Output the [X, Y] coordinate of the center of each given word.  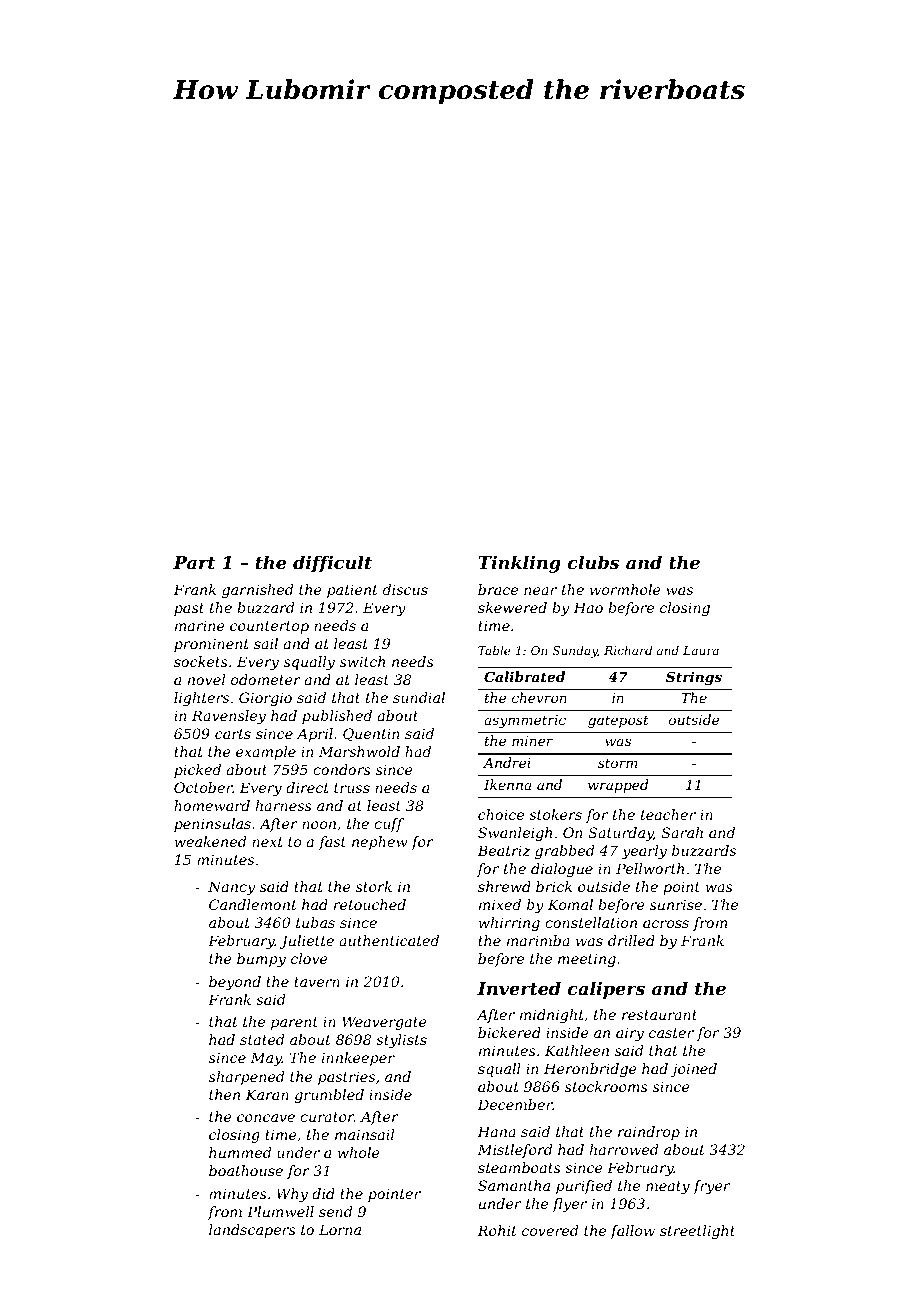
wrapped [618, 786]
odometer [266, 679]
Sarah [682, 832]
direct [307, 787]
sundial [419, 697]
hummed [240, 1152]
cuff [389, 825]
